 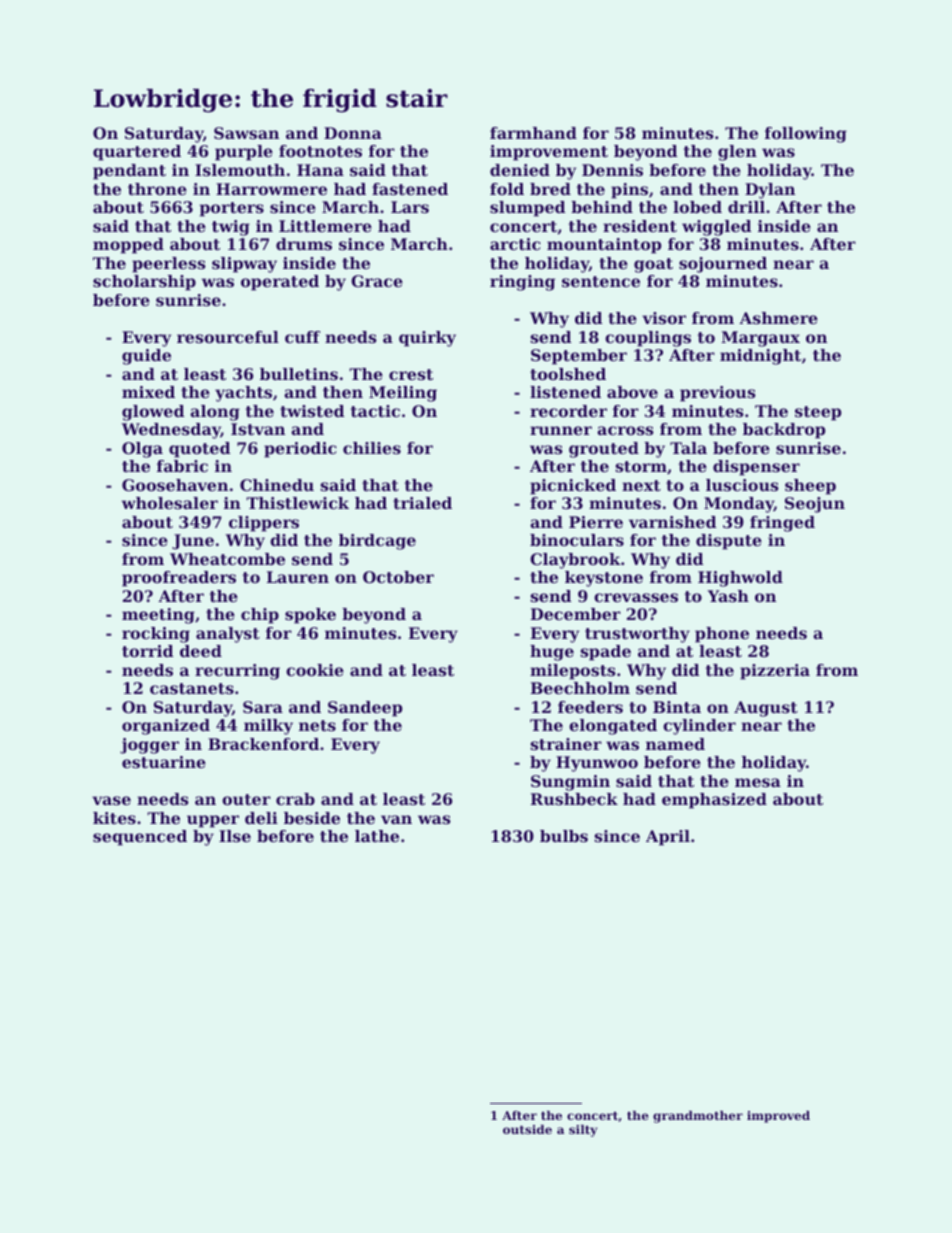 I want to click on Grace, so click(x=377, y=281).
